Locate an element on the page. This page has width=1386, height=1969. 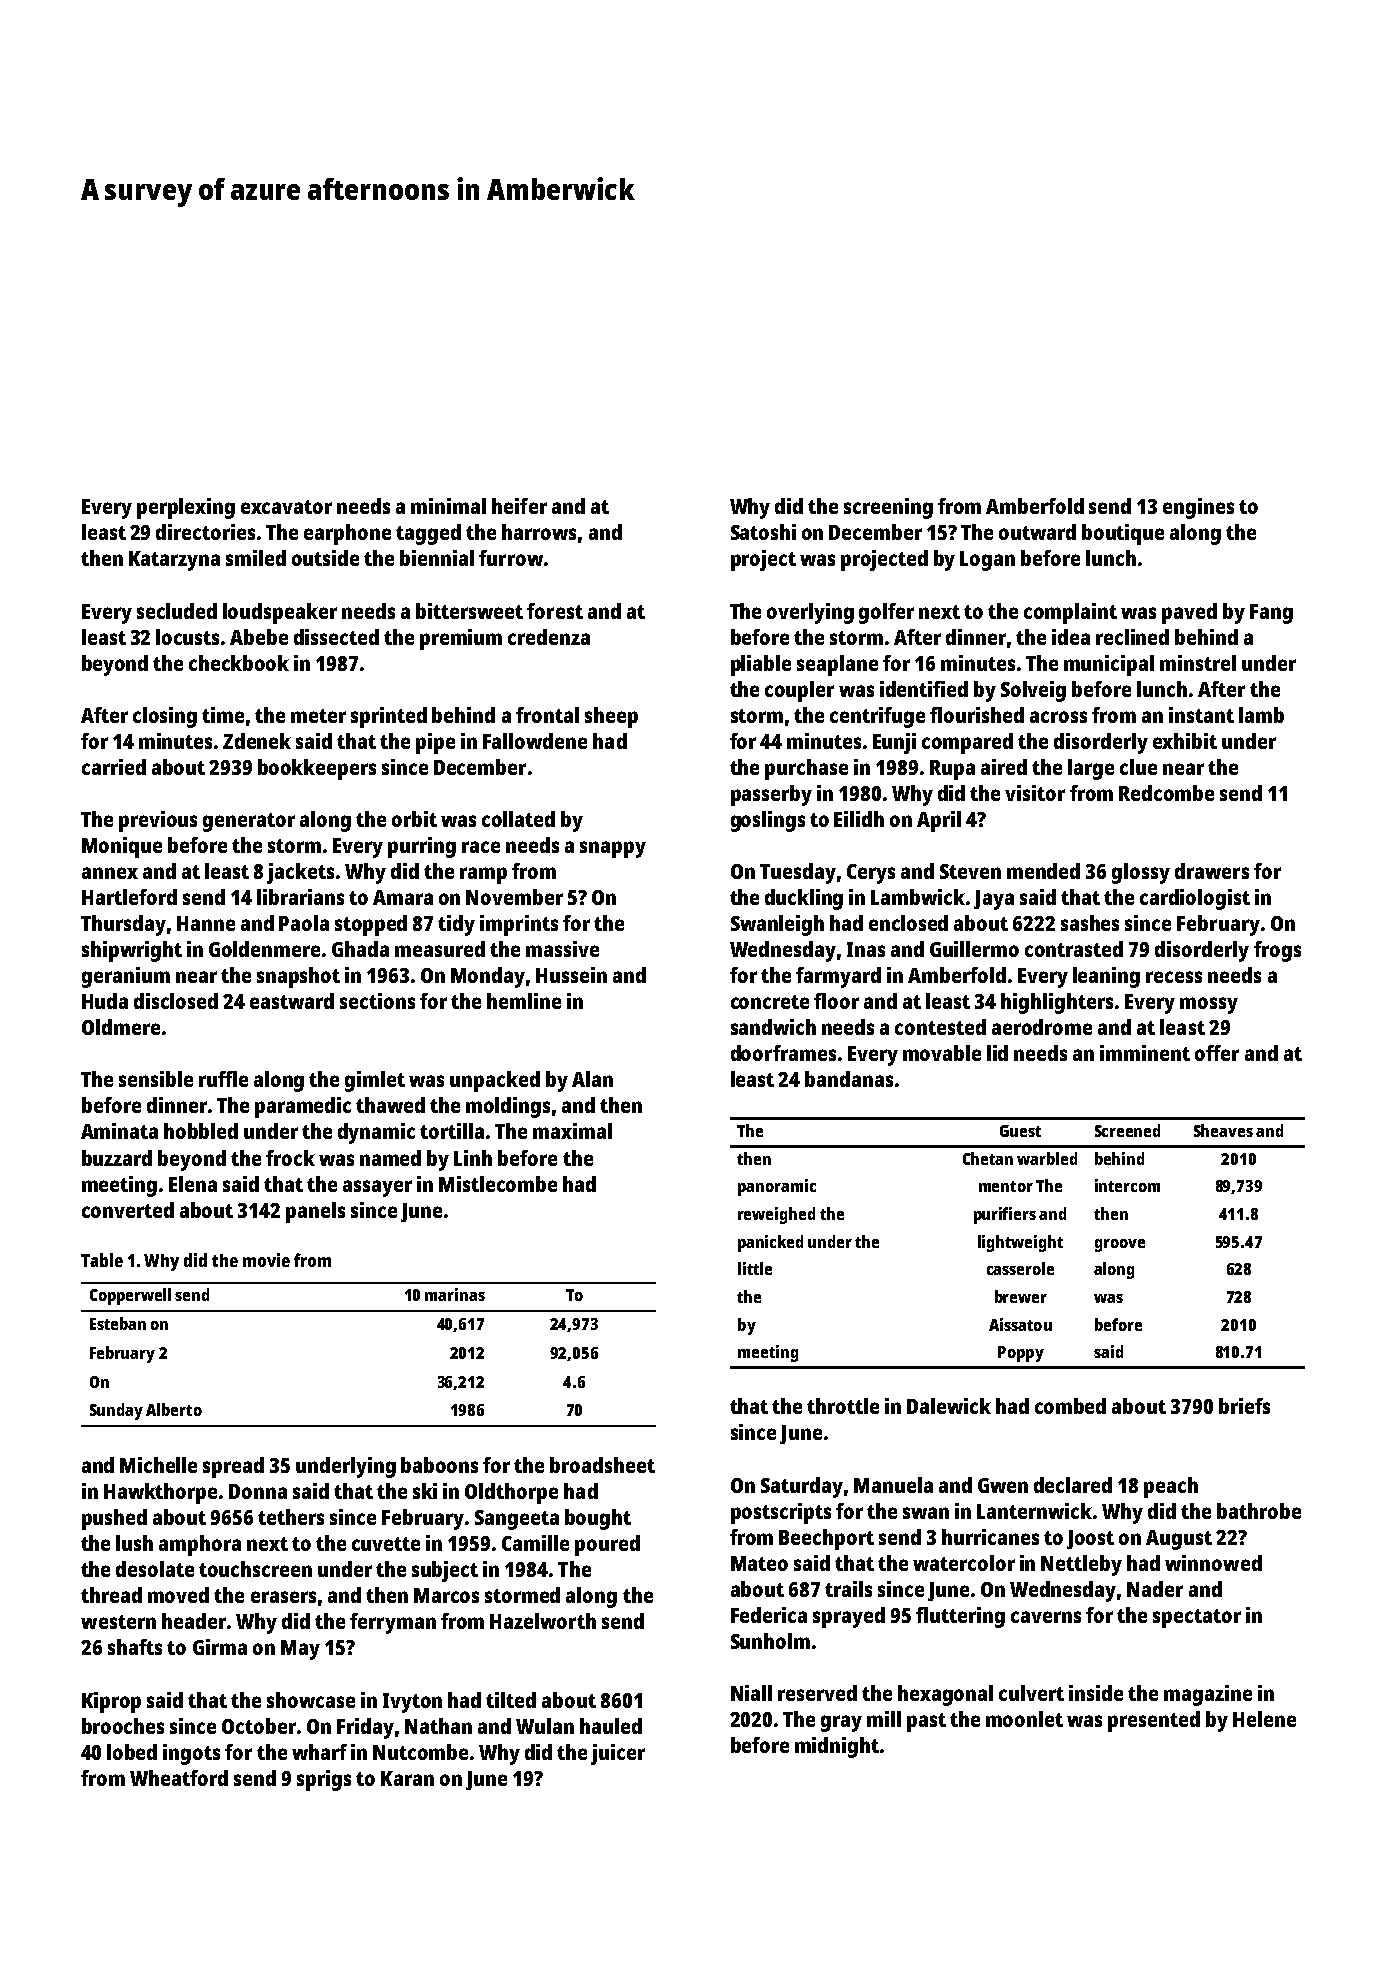
Wheatford is located at coordinates (179, 1778).
